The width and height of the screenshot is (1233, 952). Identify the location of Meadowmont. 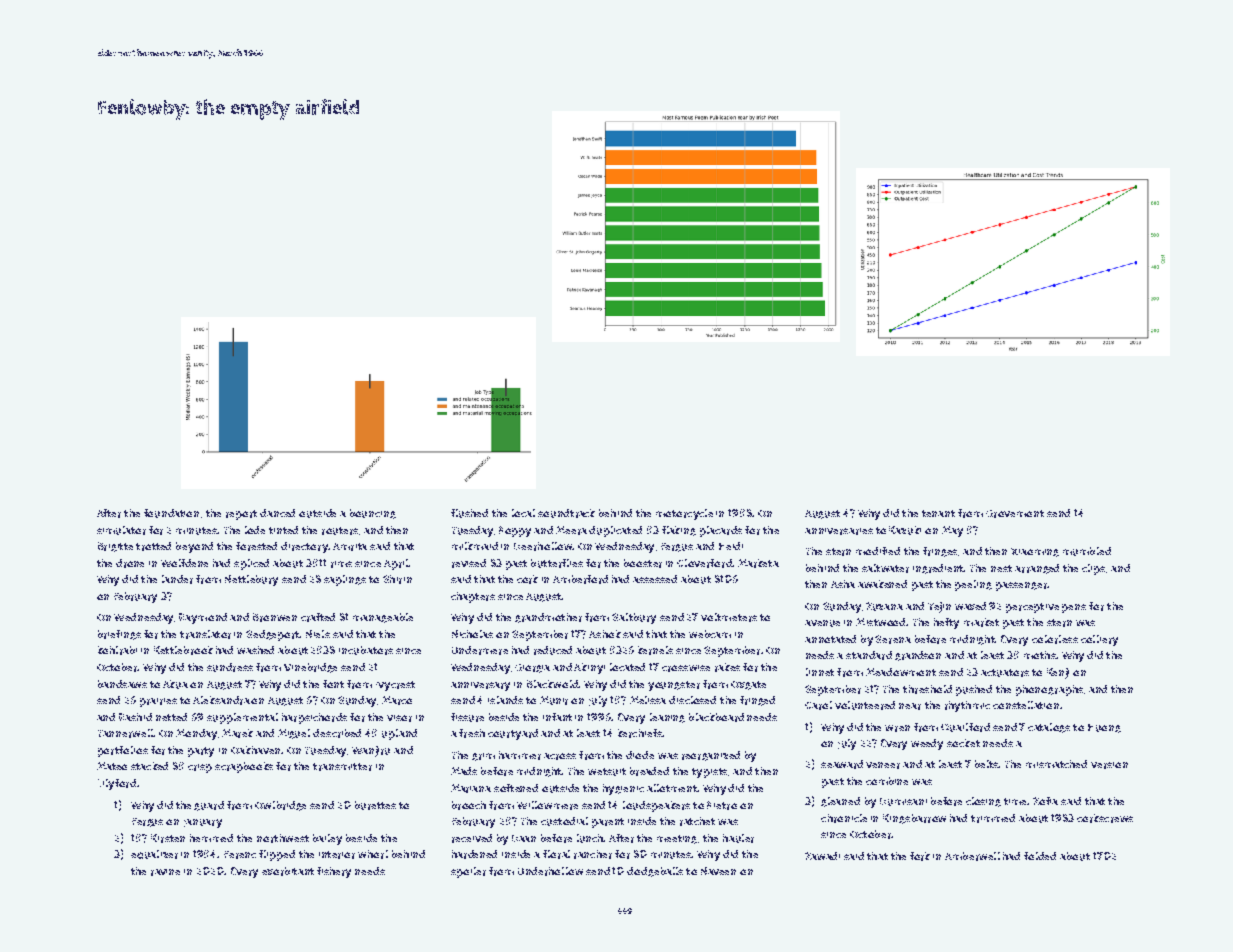
(901, 672).
